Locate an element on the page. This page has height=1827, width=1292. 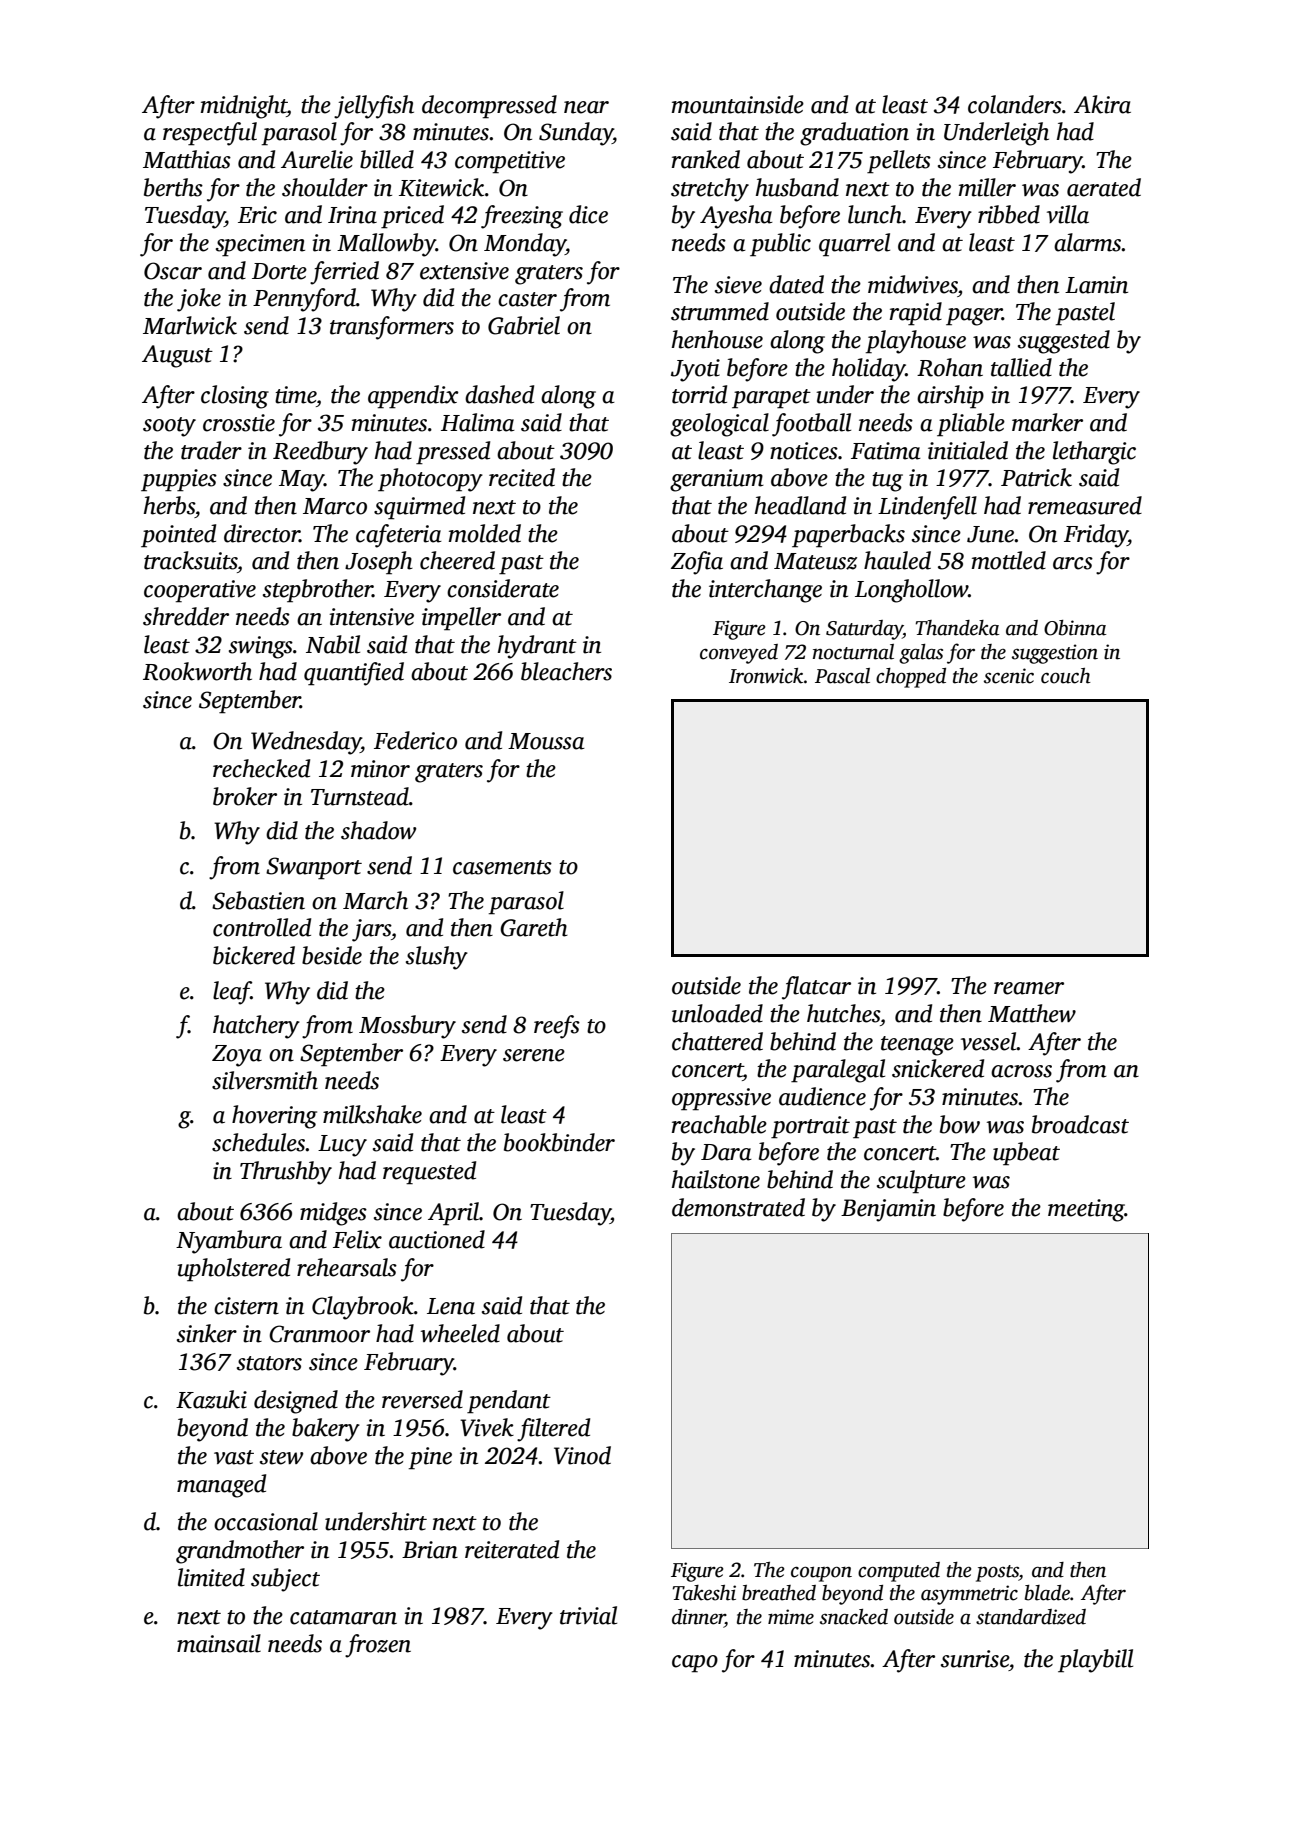
Akira is located at coordinates (1102, 104).
